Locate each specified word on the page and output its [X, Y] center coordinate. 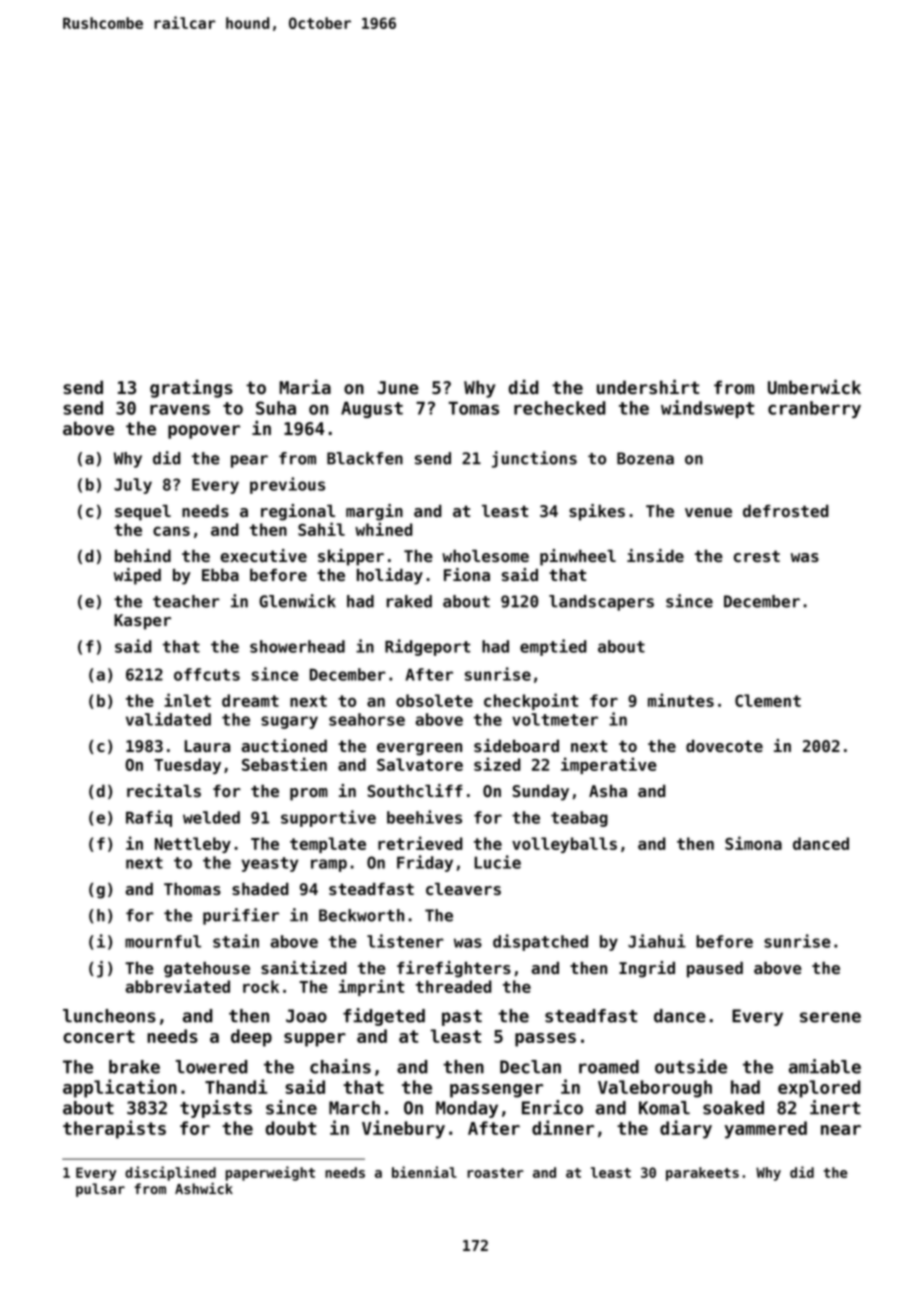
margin [374, 512]
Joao [306, 1016]
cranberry [814, 409]
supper [315, 1040]
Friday [425, 863]
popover [204, 432]
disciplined [170, 1173]
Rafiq [149, 818]
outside [691, 1066]
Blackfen [365, 458]
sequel [143, 513]
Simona [753, 843]
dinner [563, 1127]
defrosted [786, 510]
